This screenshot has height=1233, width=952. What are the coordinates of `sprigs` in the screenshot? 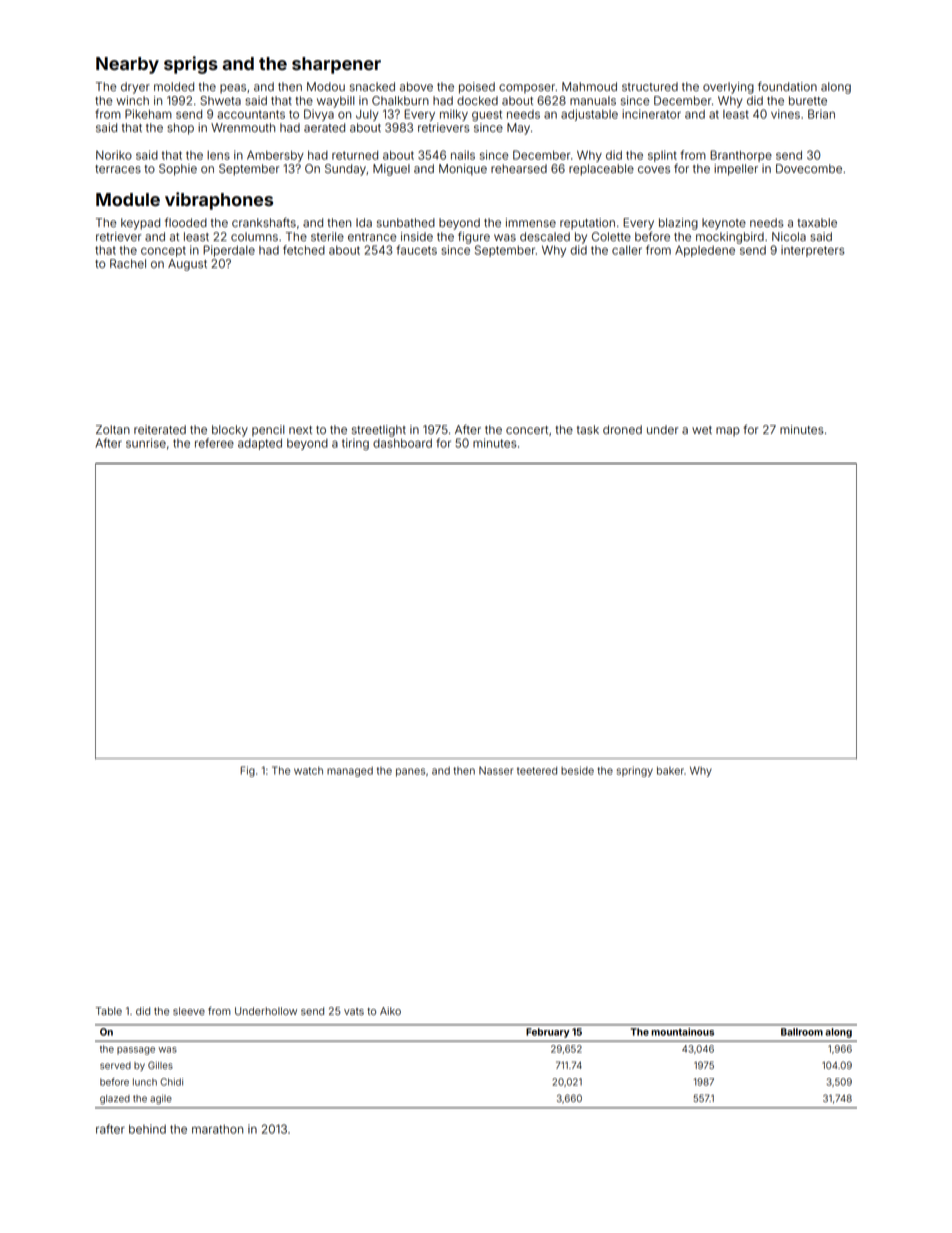 It's located at (191, 65).
